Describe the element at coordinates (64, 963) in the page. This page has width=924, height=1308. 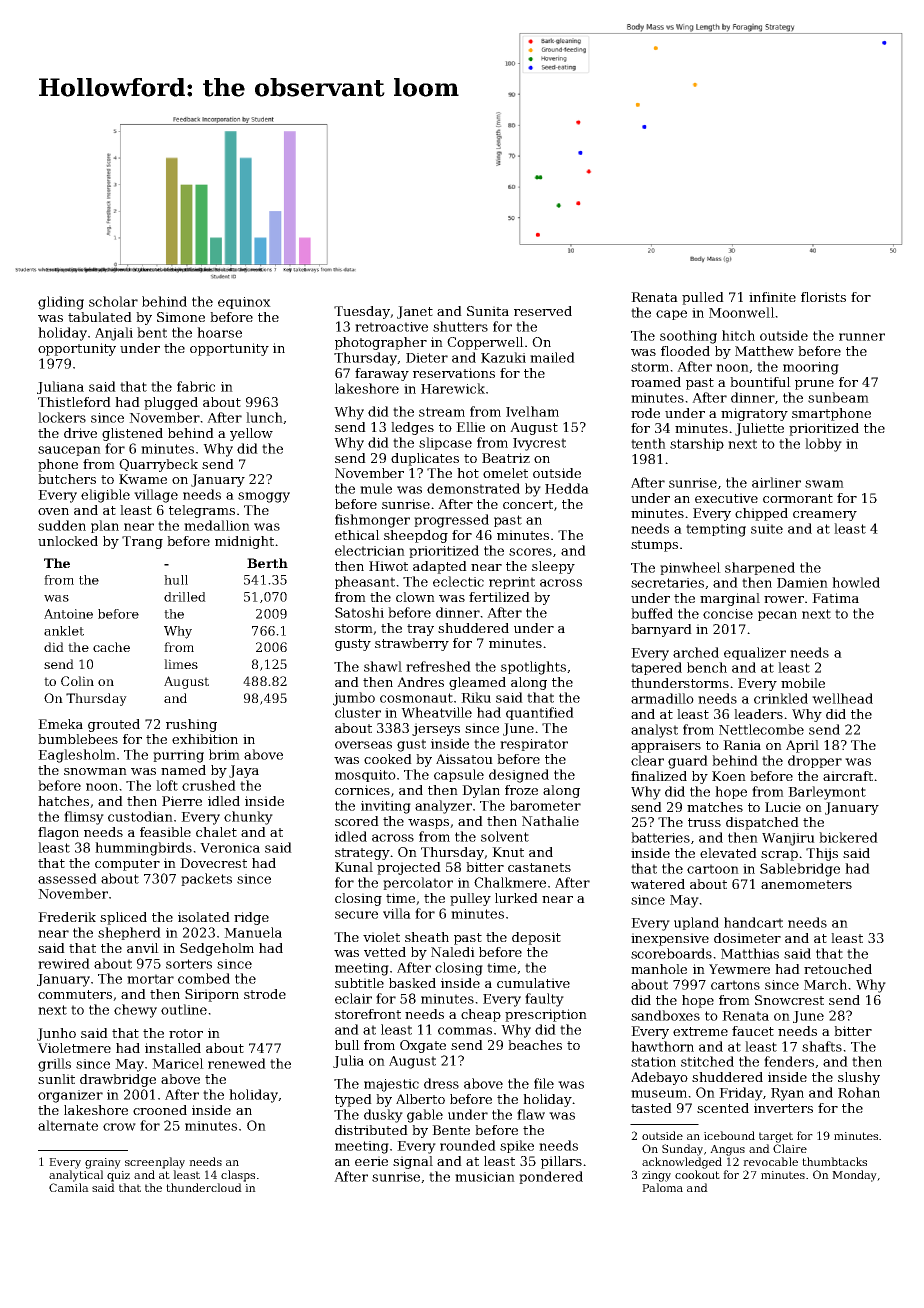
I see `rewired` at that location.
